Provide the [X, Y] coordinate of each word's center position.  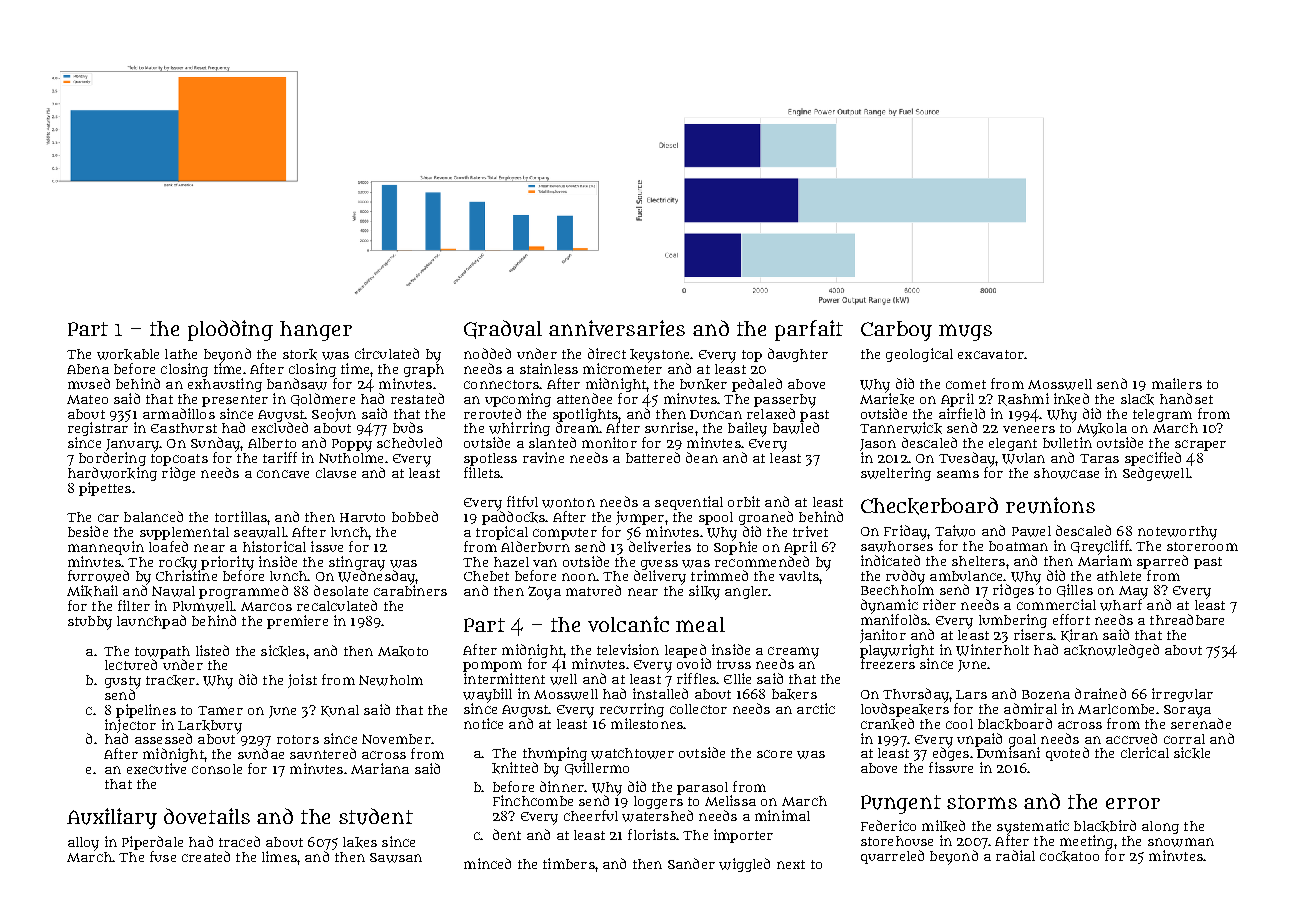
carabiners [410, 590]
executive [156, 768]
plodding [230, 330]
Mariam [1105, 560]
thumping [555, 754]
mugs [965, 332]
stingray [357, 563]
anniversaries [617, 328]
